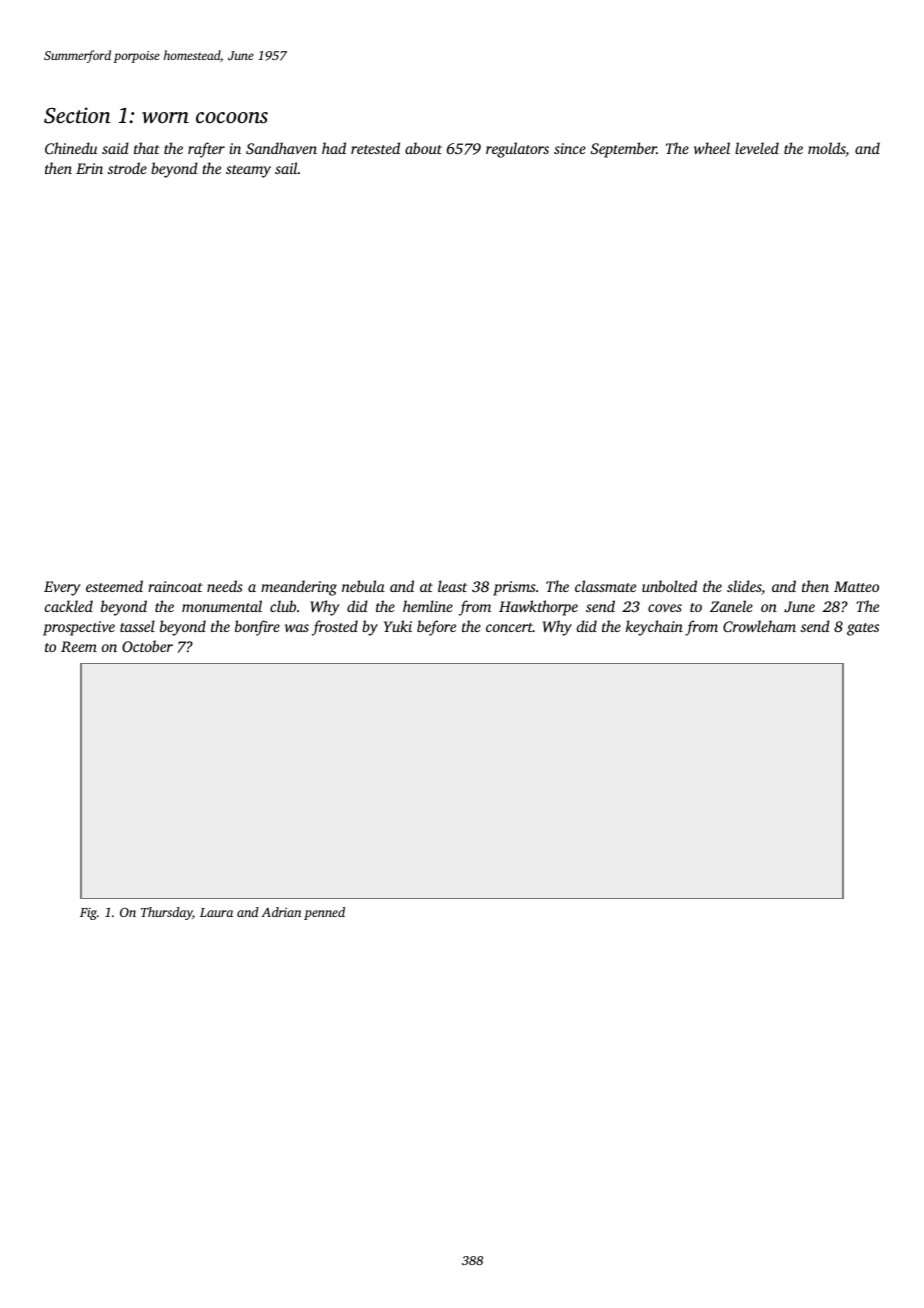 Image resolution: width=924 pixels, height=1308 pixels. I want to click on leveled, so click(757, 148).
